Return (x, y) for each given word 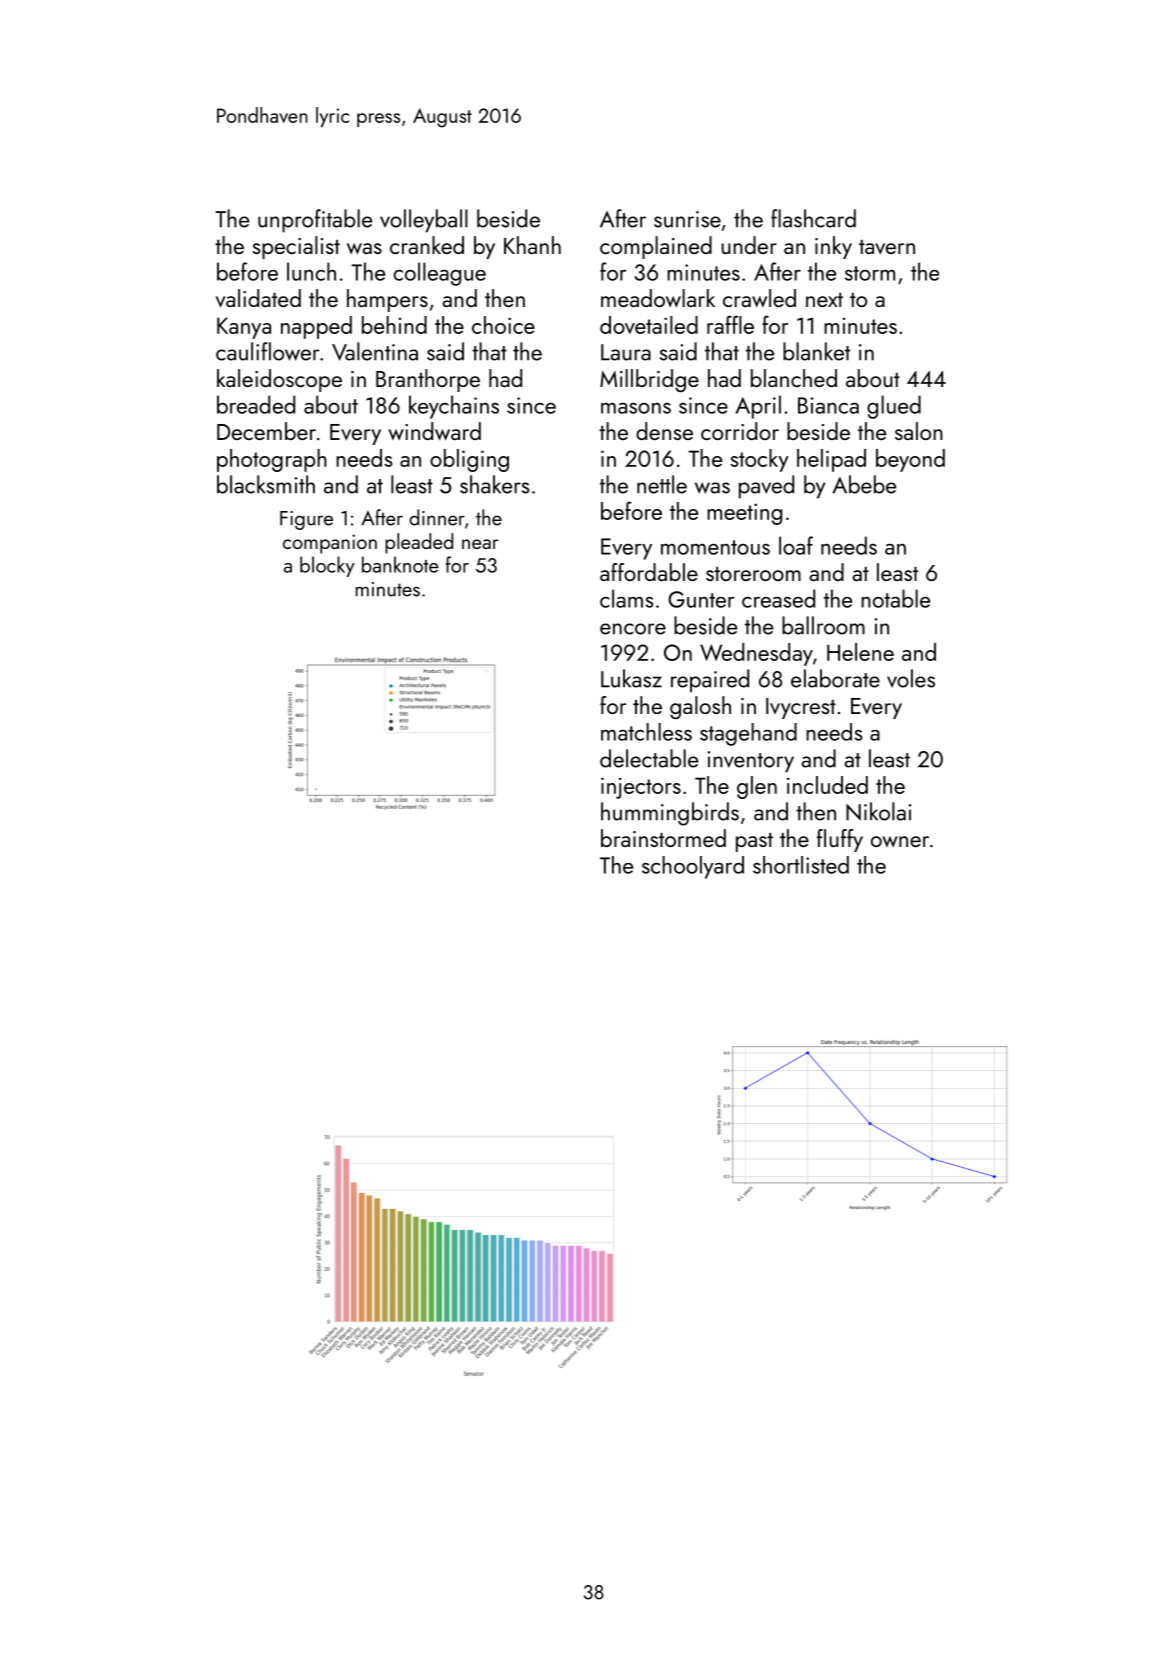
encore (633, 629)
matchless (646, 732)
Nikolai (878, 811)
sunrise (687, 219)
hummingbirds (670, 814)
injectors (641, 788)
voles (911, 678)
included (827, 785)
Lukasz (631, 678)
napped (316, 327)
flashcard (813, 218)
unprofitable (315, 221)
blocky (327, 566)
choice (503, 325)
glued (894, 407)
